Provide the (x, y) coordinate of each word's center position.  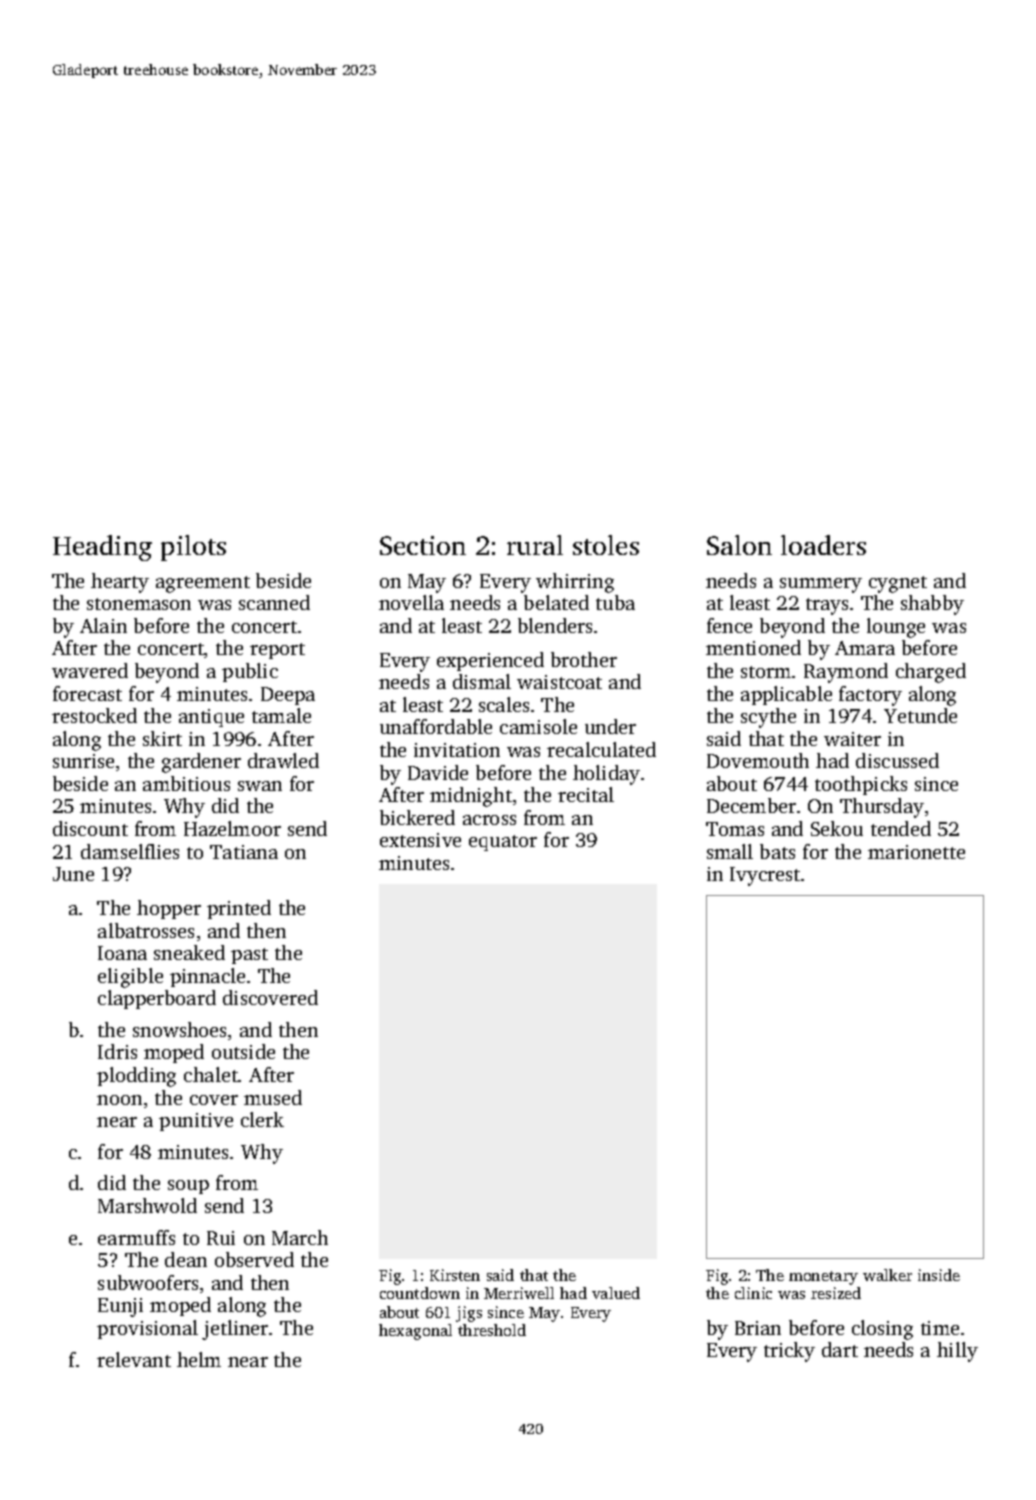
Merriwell (519, 1293)
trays (827, 606)
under (610, 726)
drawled (283, 760)
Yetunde (920, 715)
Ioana (122, 953)
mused (273, 1097)
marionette (916, 852)
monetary (823, 1278)
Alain (103, 625)
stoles (606, 545)
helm (199, 1359)
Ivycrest (765, 876)
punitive (196, 1122)
